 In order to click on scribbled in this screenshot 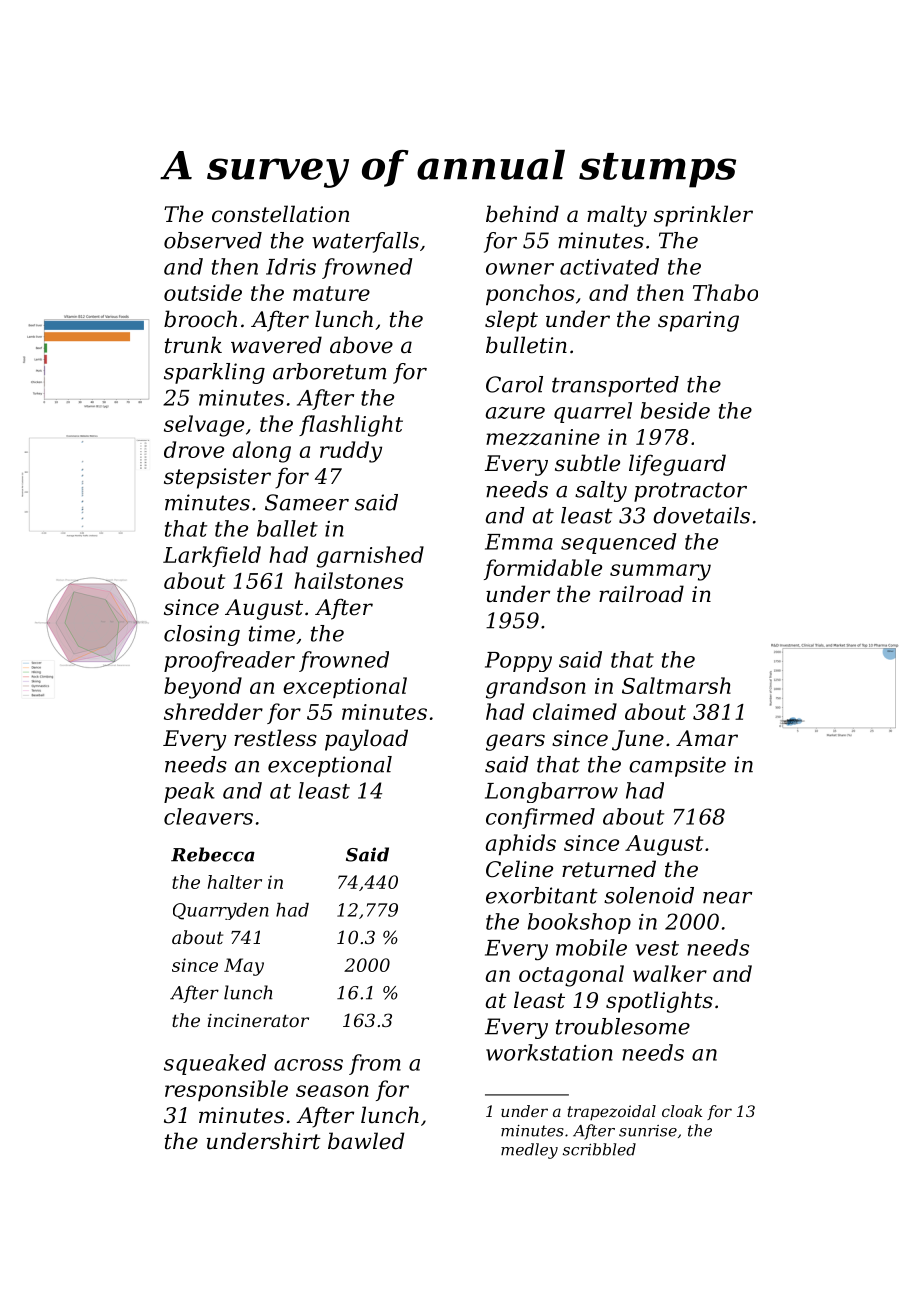, I will do `click(599, 1149)`.
